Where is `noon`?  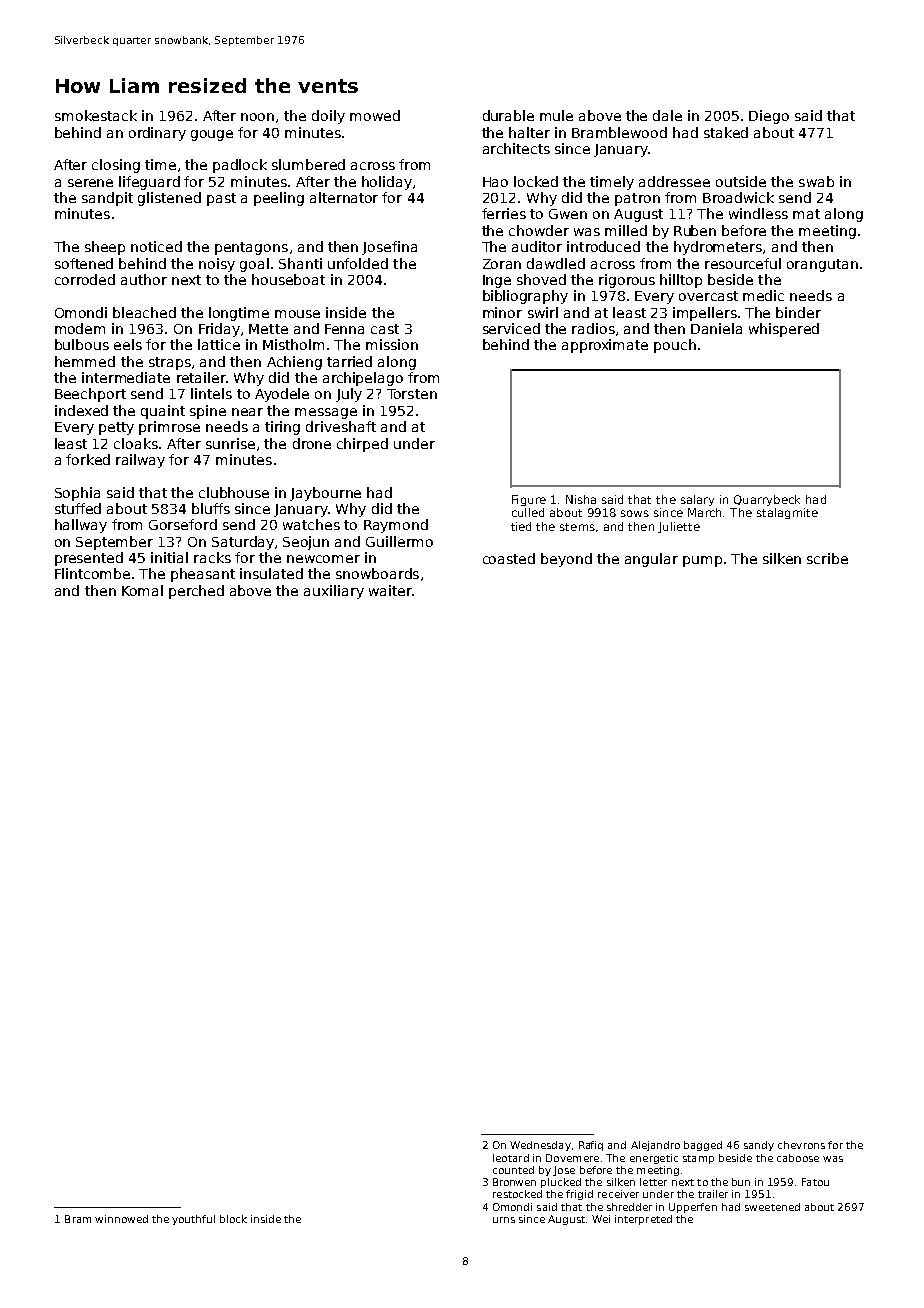 noon is located at coordinates (257, 117).
